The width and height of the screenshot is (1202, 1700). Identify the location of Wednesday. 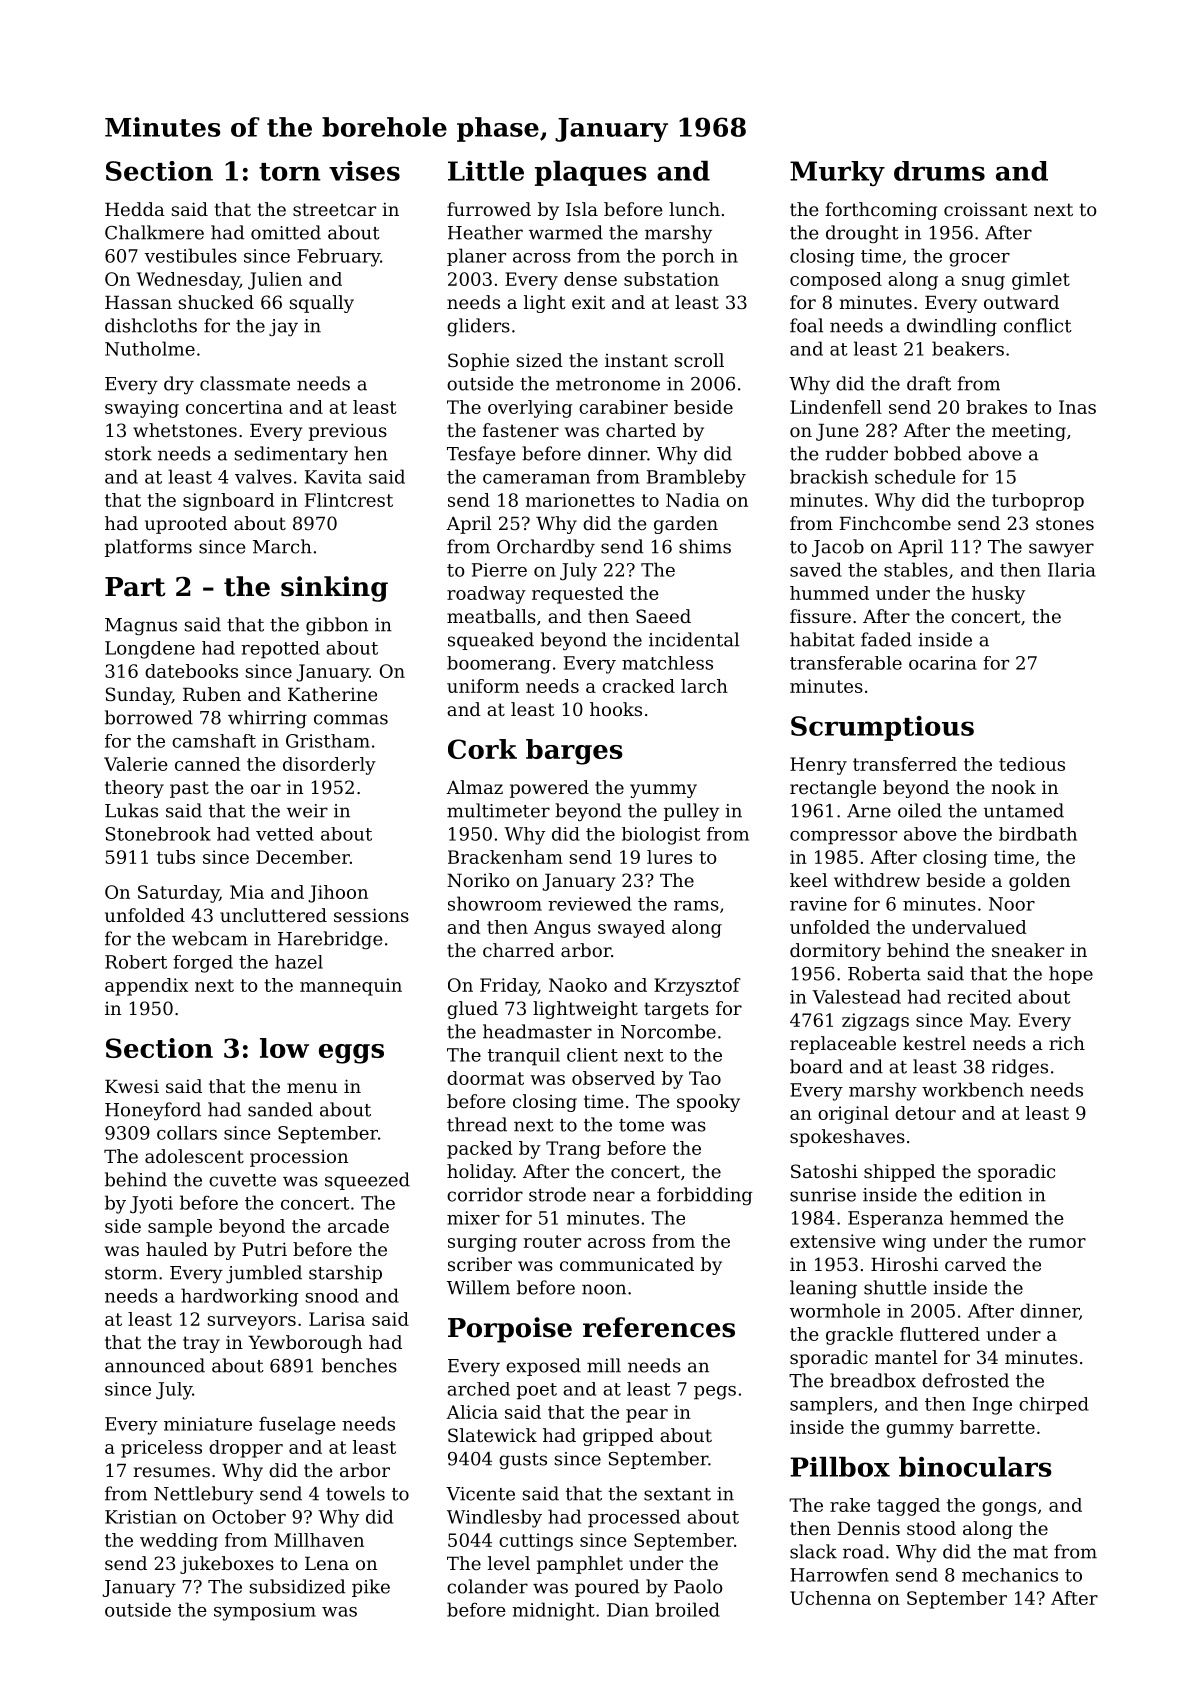
(188, 281).
